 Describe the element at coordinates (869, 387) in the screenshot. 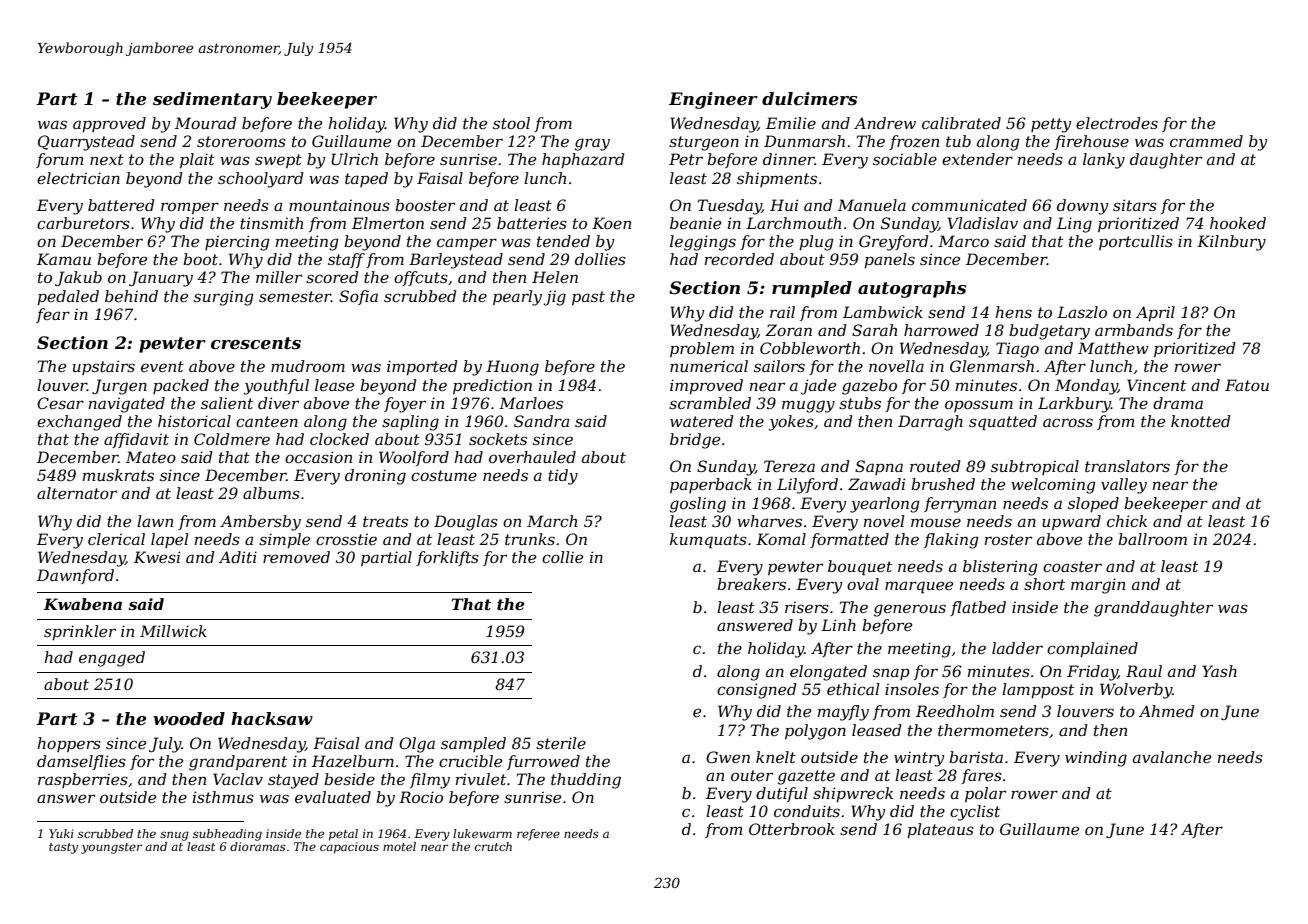

I see `gazebo` at that location.
